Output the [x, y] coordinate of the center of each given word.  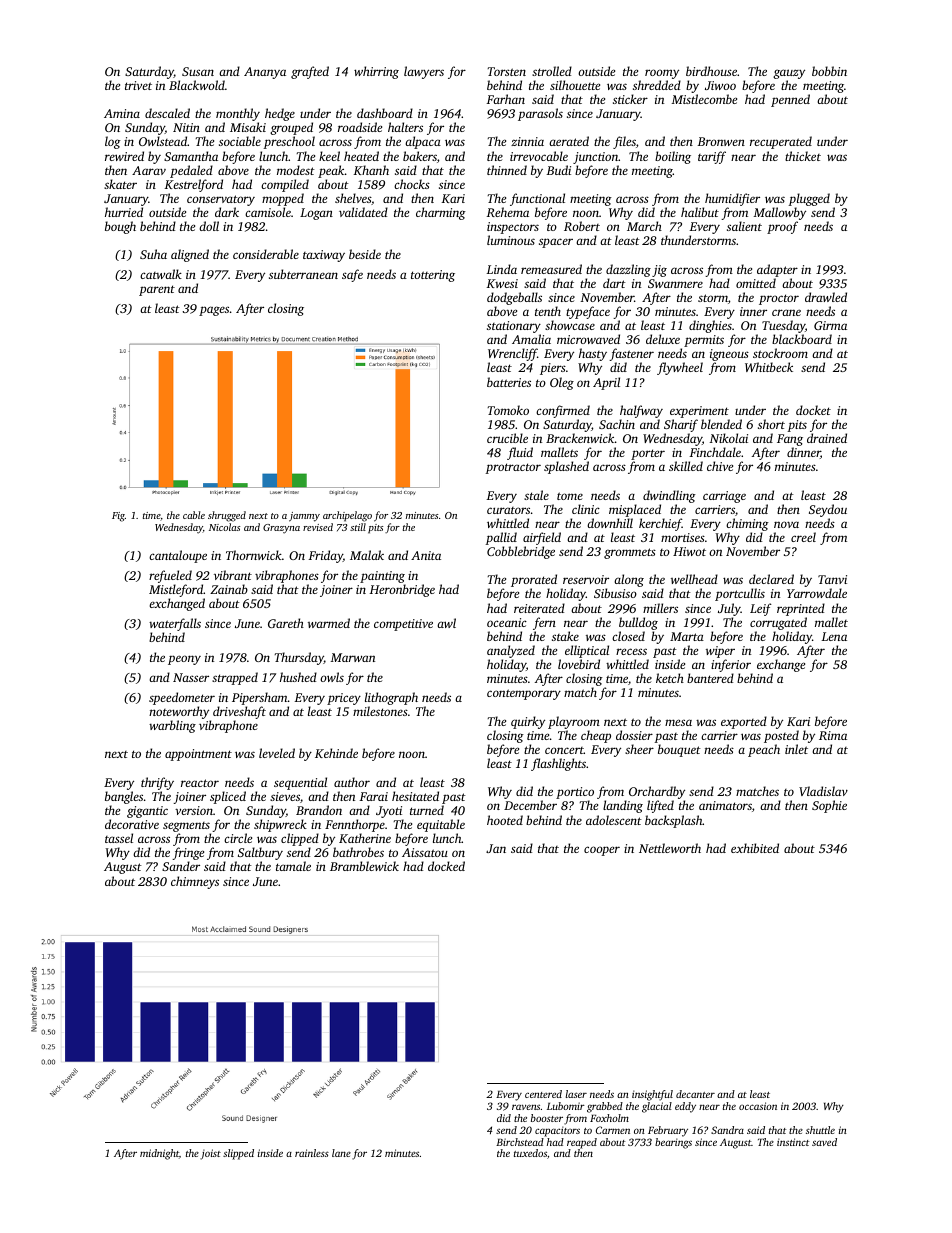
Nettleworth [670, 848]
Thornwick [254, 555]
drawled [826, 297]
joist [210, 1154]
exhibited [755, 848]
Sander [181, 866]
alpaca [423, 143]
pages [214, 311]
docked [446, 866]
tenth [548, 311]
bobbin [829, 71]
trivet [138, 85]
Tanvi [832, 579]
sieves [285, 796]
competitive [403, 625]
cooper [602, 851]
